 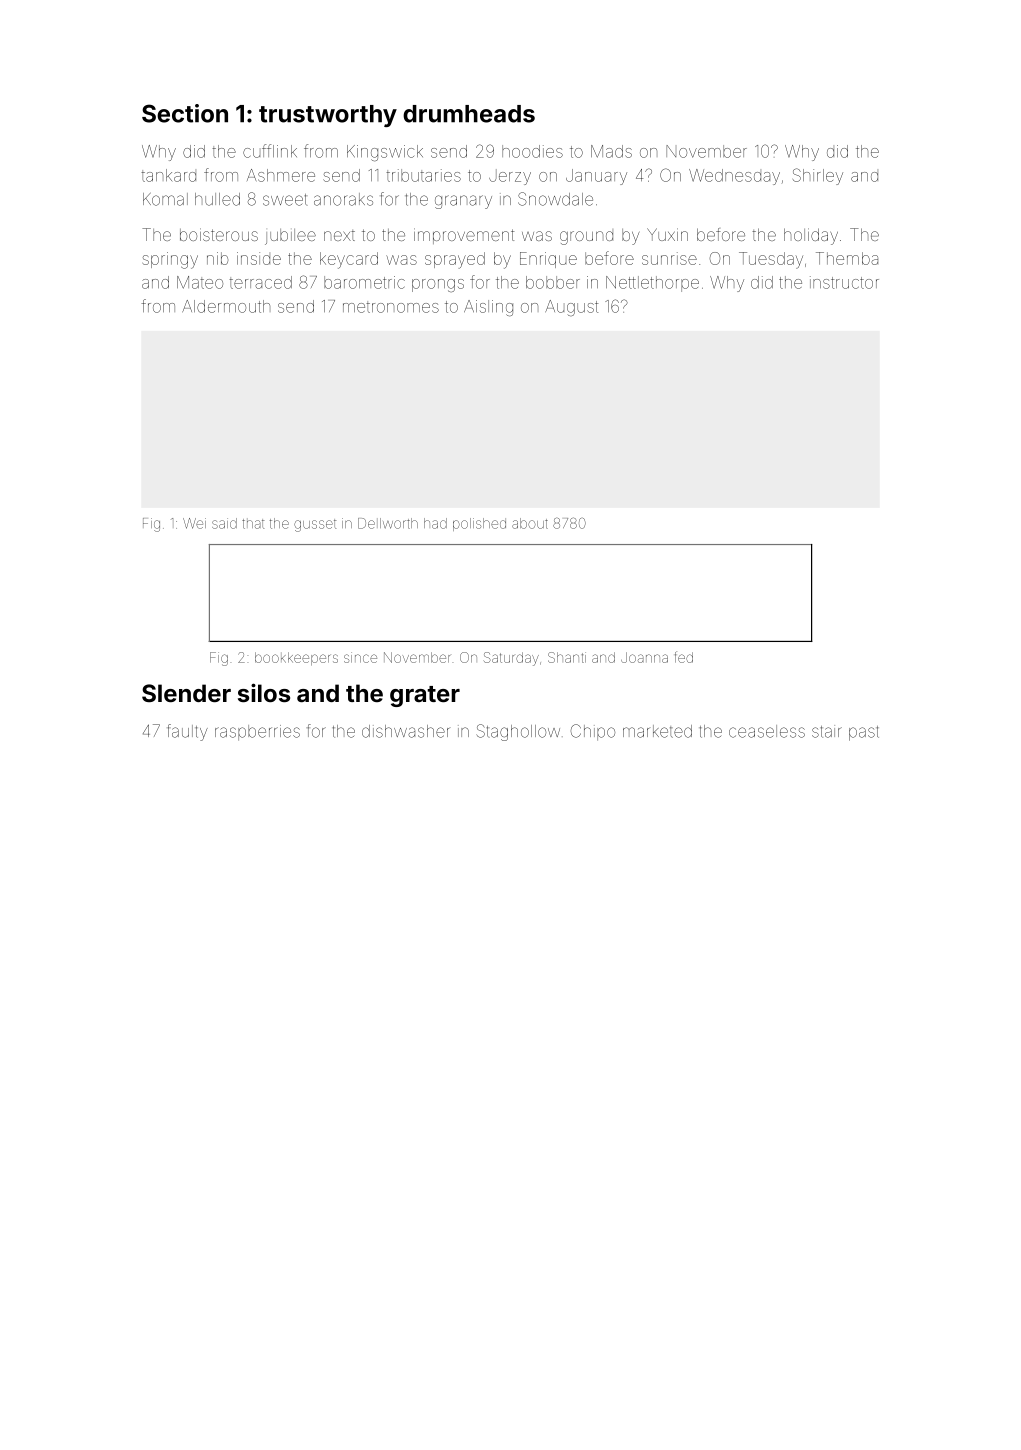 What do you see at coordinates (644, 657) in the screenshot?
I see `Joanna` at bounding box center [644, 657].
